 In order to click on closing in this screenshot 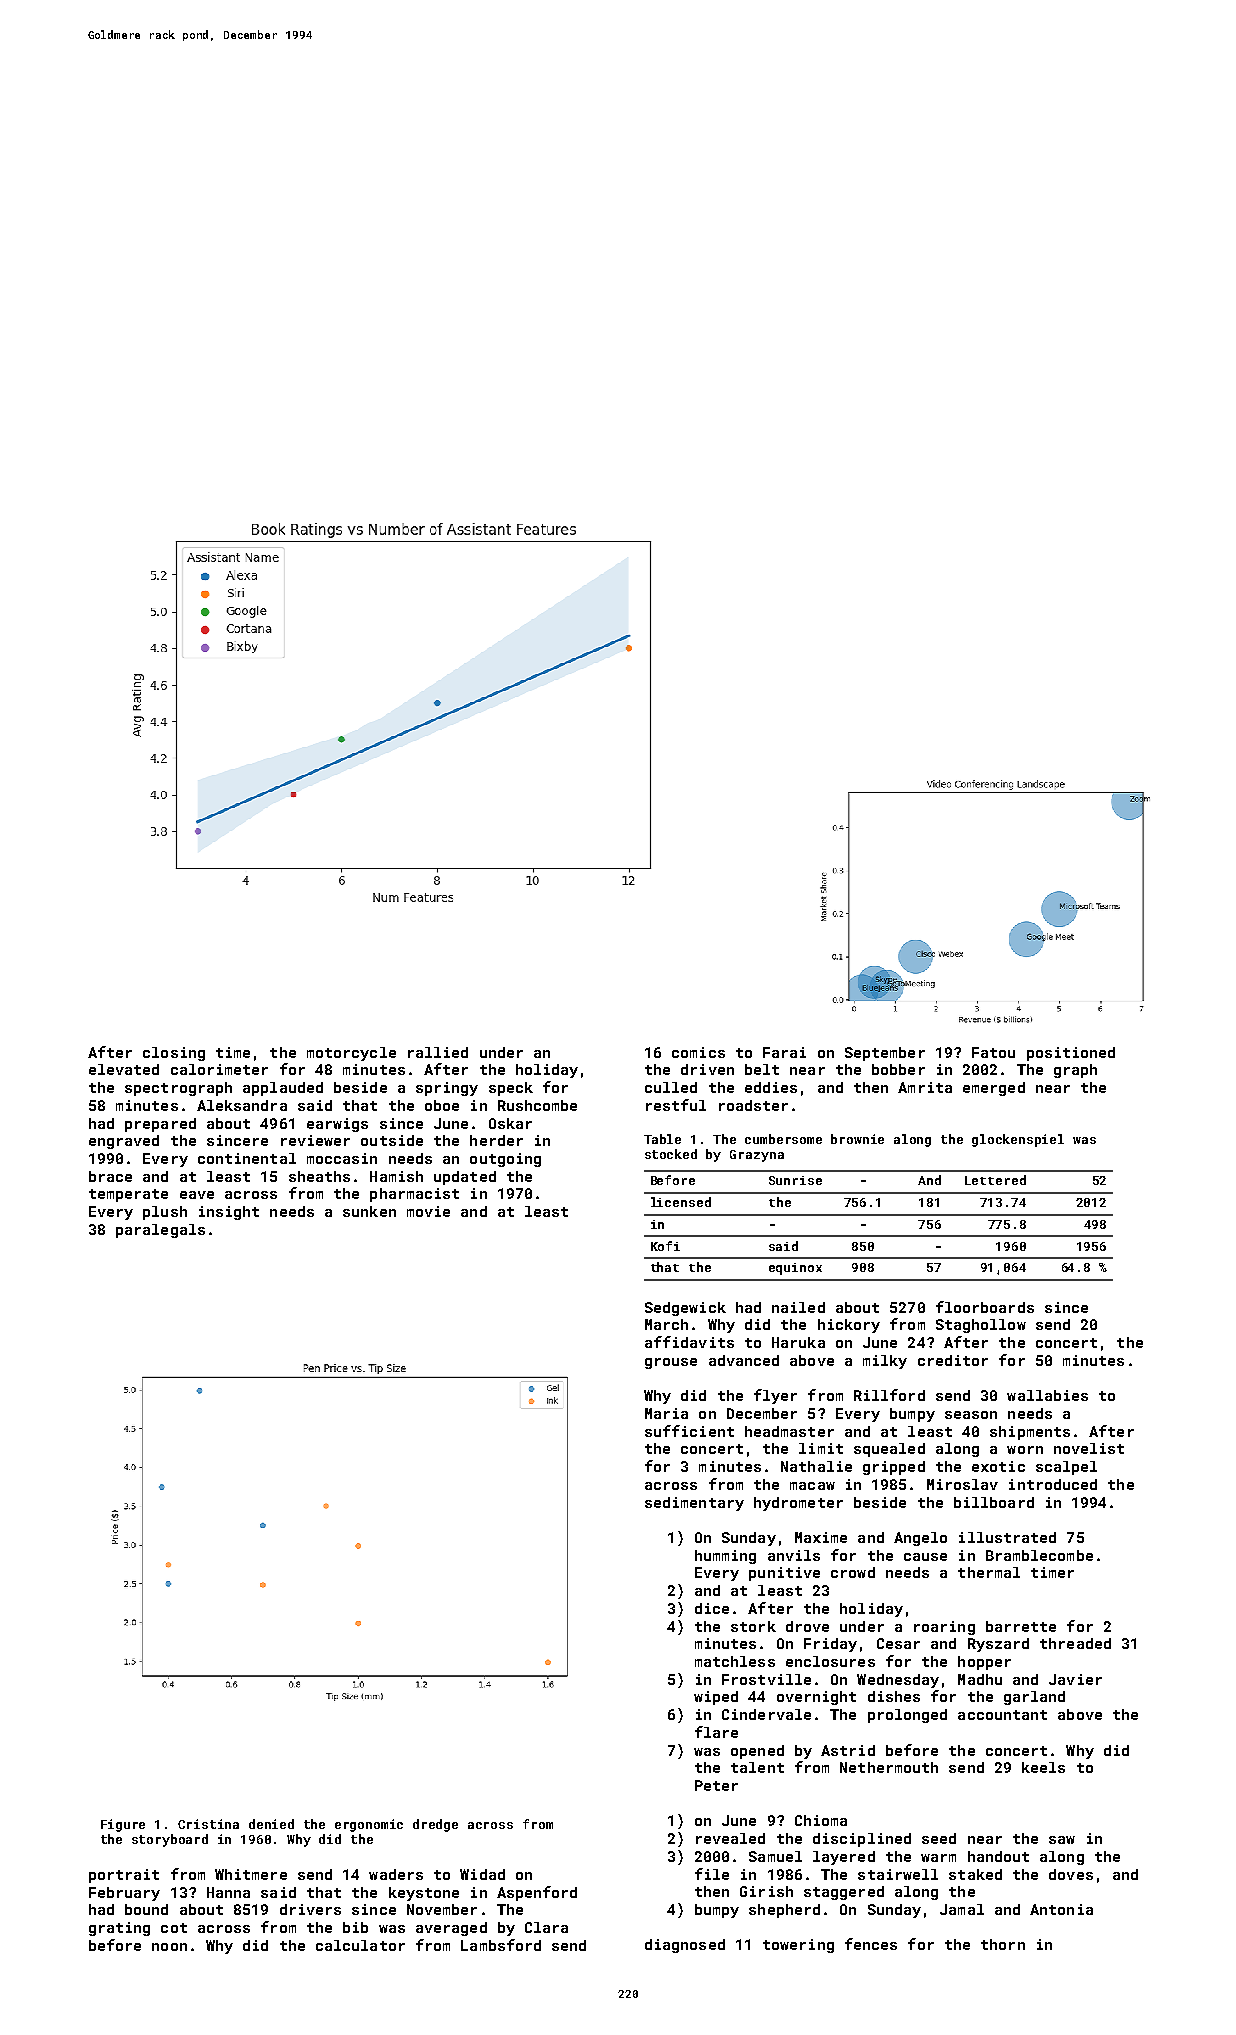, I will do `click(174, 1054)`.
